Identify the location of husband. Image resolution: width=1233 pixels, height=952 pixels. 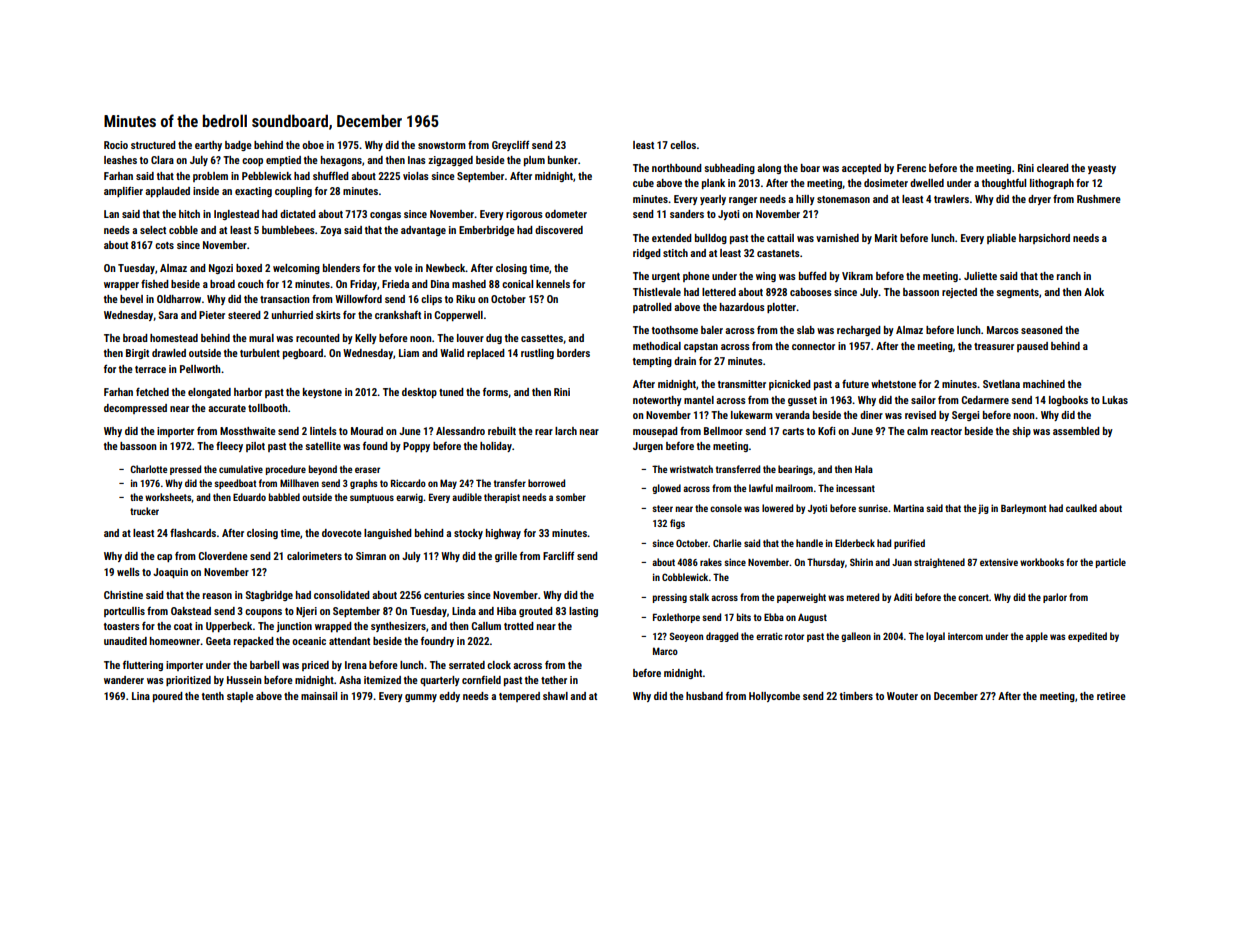
(704, 696).
